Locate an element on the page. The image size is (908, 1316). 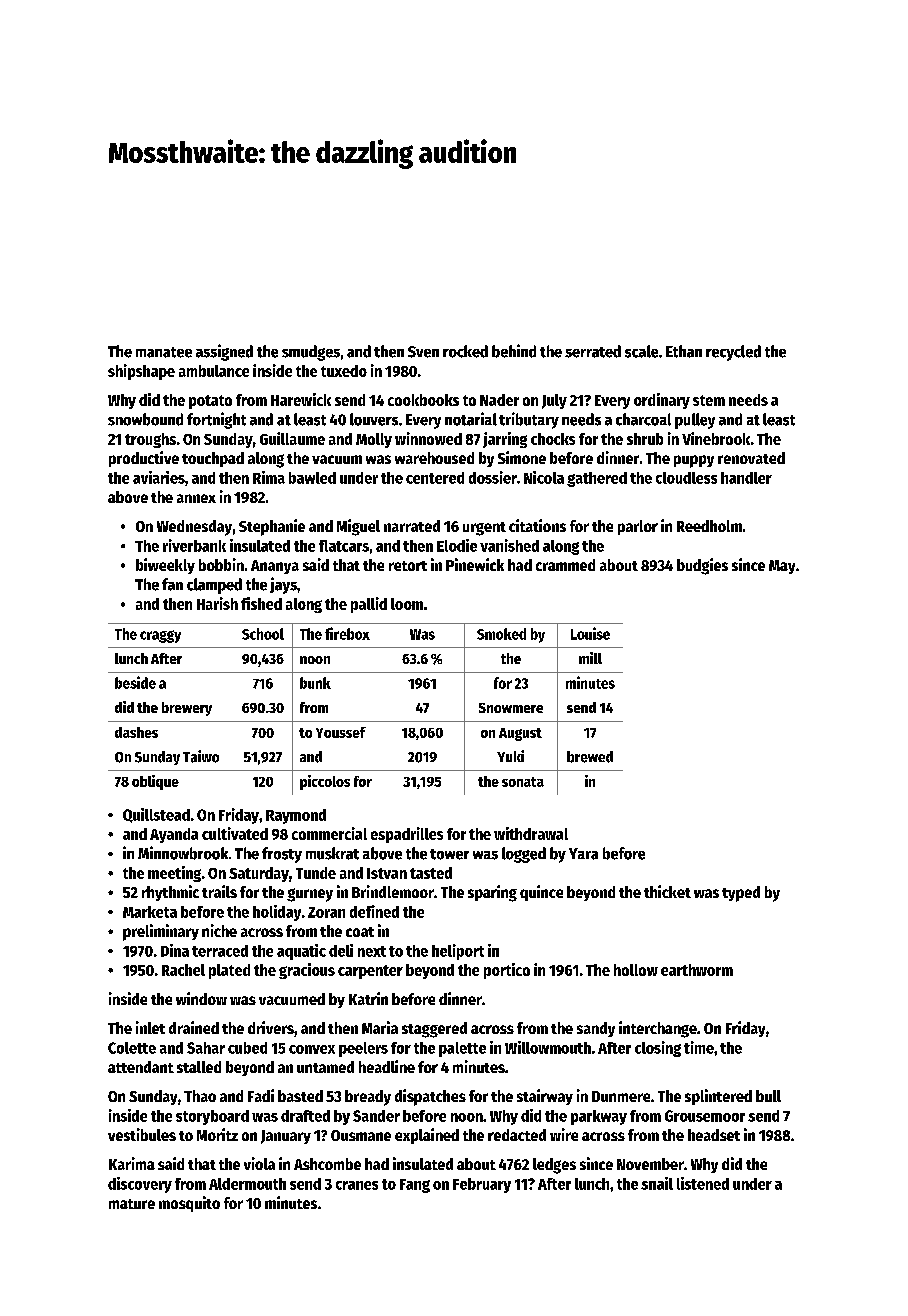
Moritz is located at coordinates (217, 1134).
